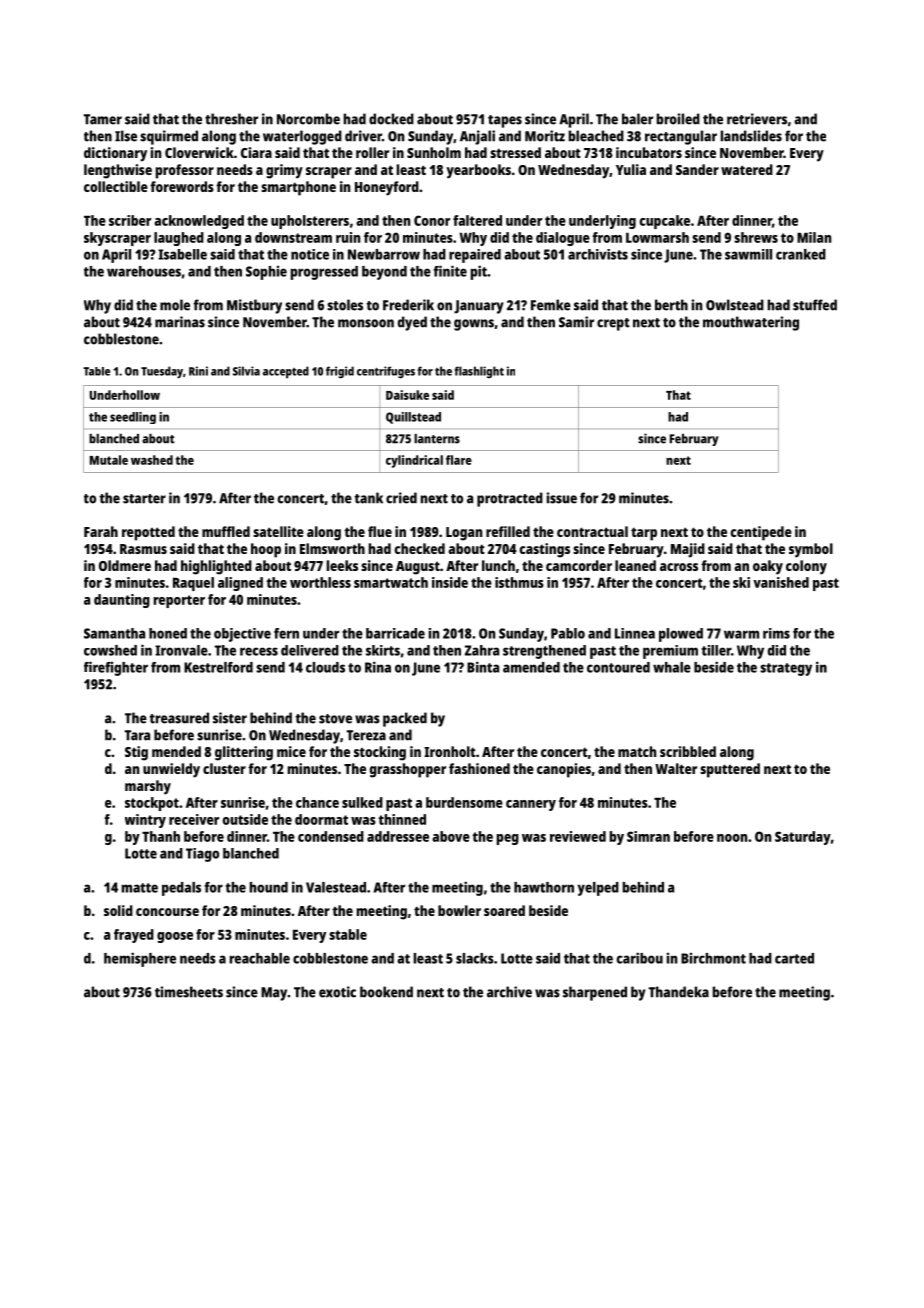 This document has width=924, height=1308. What do you see at coordinates (189, 992) in the document?
I see `timesheets` at bounding box center [189, 992].
